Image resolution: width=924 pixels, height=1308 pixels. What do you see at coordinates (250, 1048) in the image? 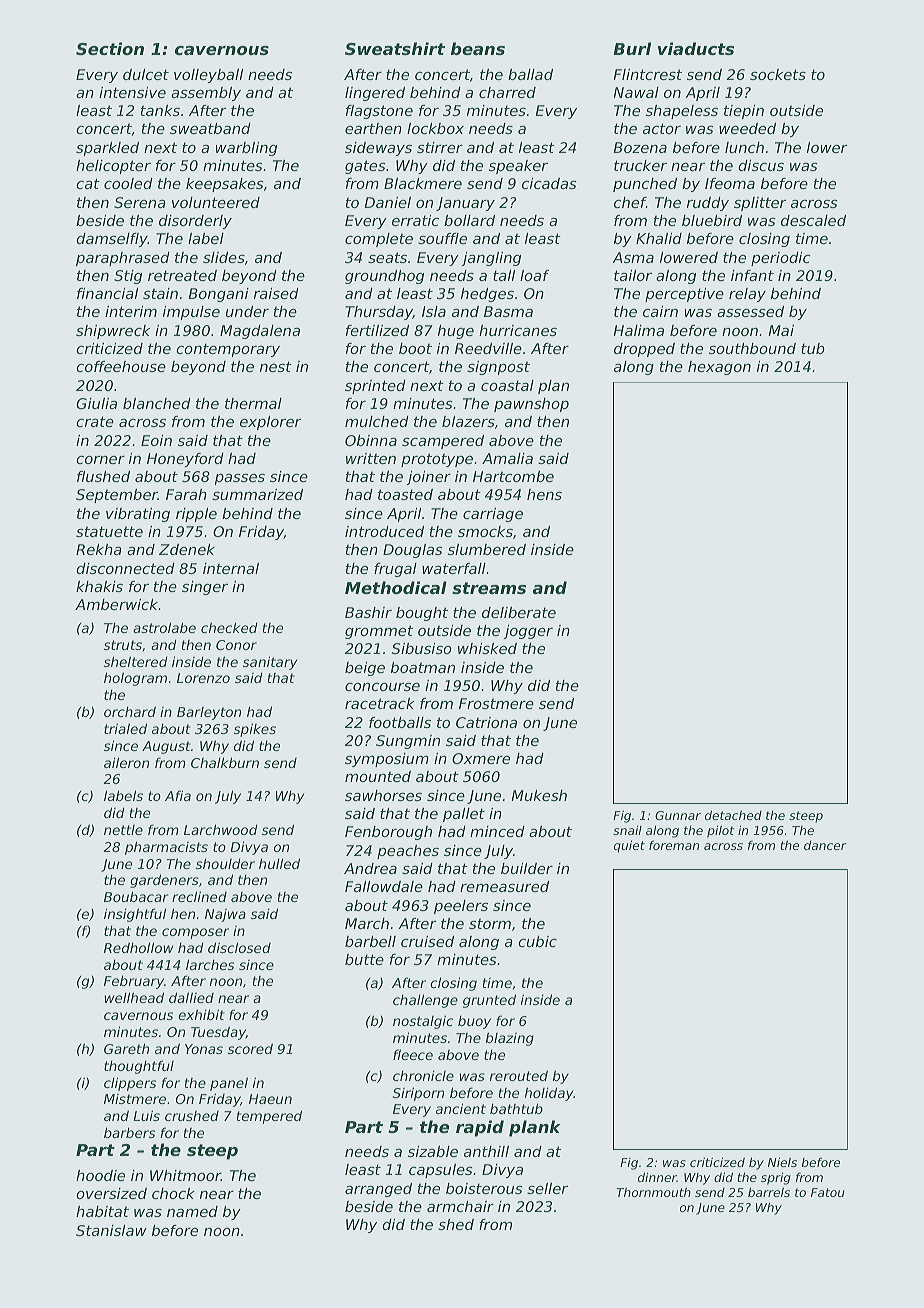
I see `scored` at bounding box center [250, 1048].
